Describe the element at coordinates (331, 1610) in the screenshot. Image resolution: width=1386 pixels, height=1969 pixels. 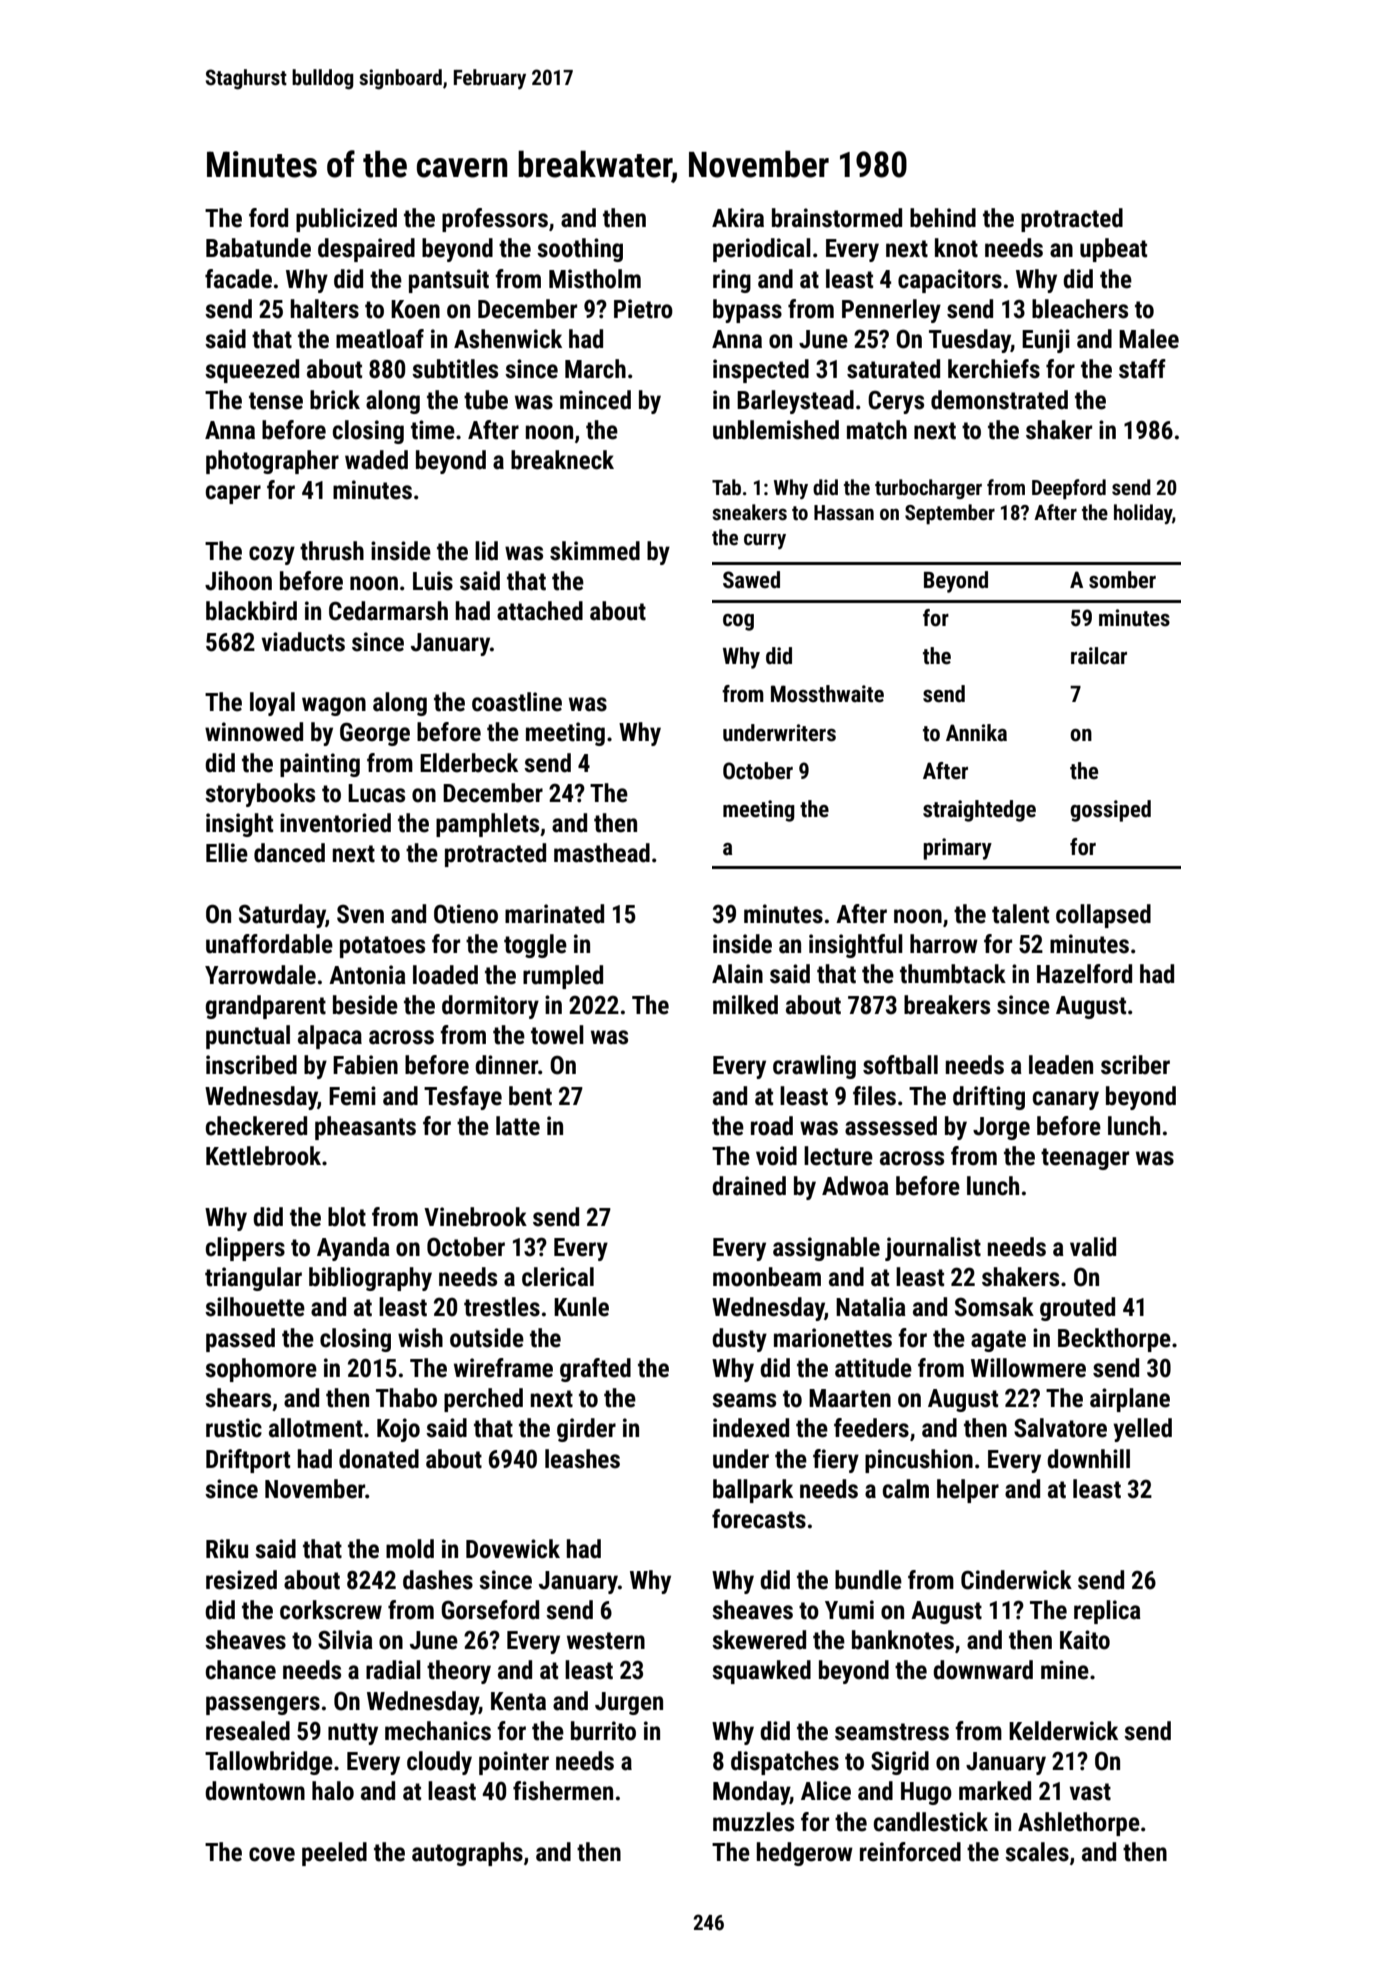
I see `corkscrew` at that location.
